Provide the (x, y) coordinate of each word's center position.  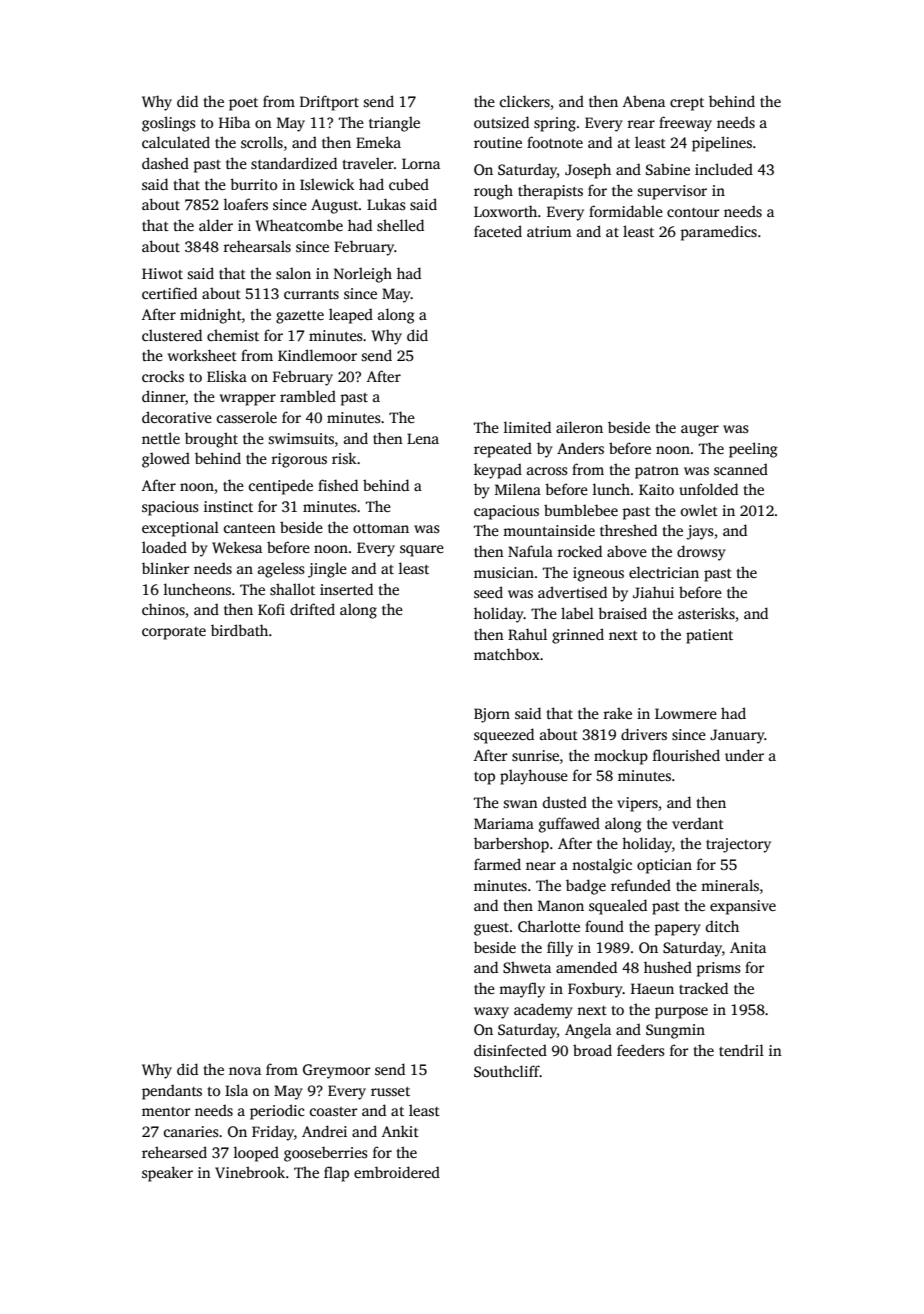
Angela (588, 1031)
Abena (644, 101)
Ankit (400, 1131)
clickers (525, 101)
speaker (167, 1174)
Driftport (329, 103)
